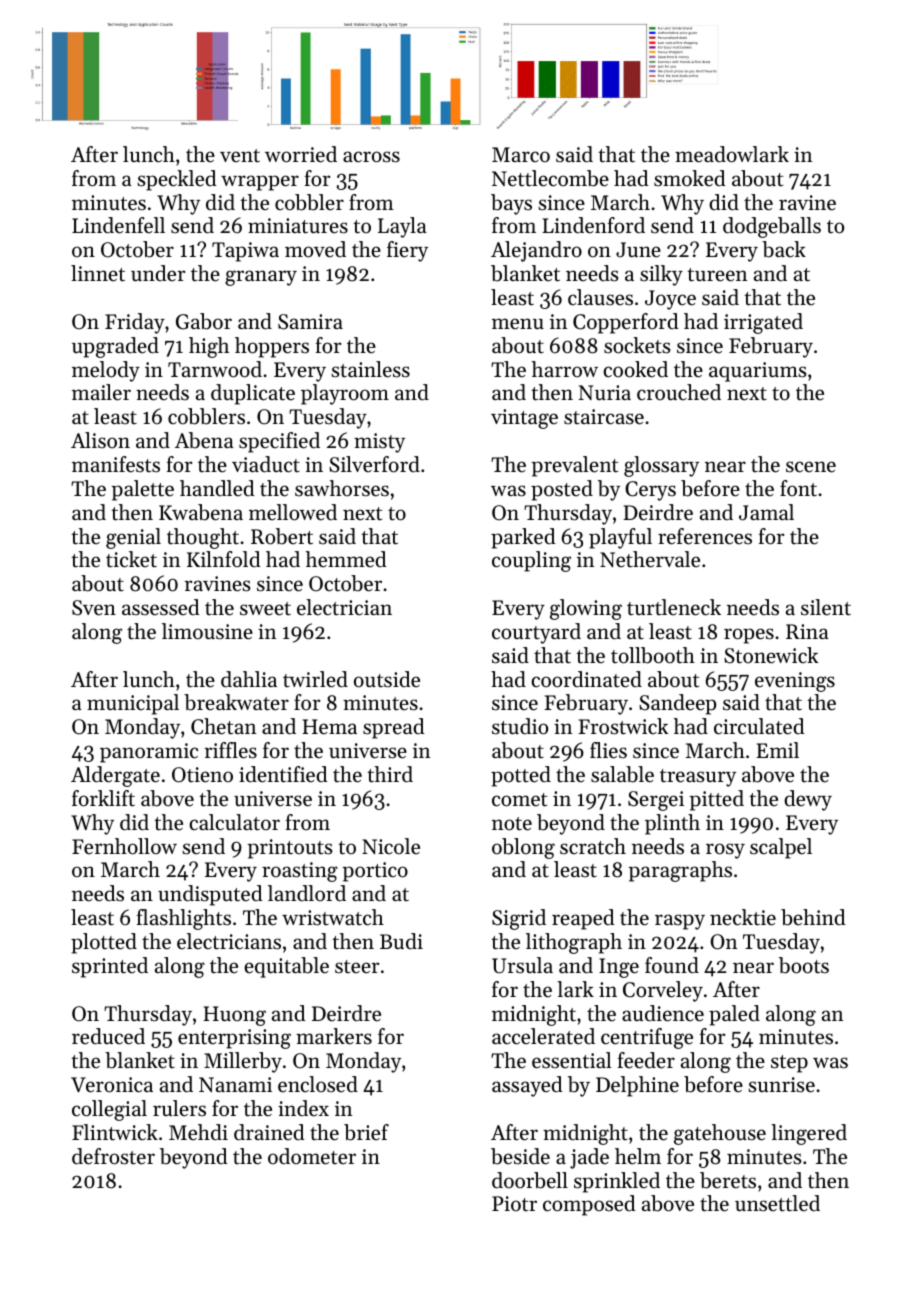 The image size is (924, 1311). I want to click on reduced, so click(108, 1036).
